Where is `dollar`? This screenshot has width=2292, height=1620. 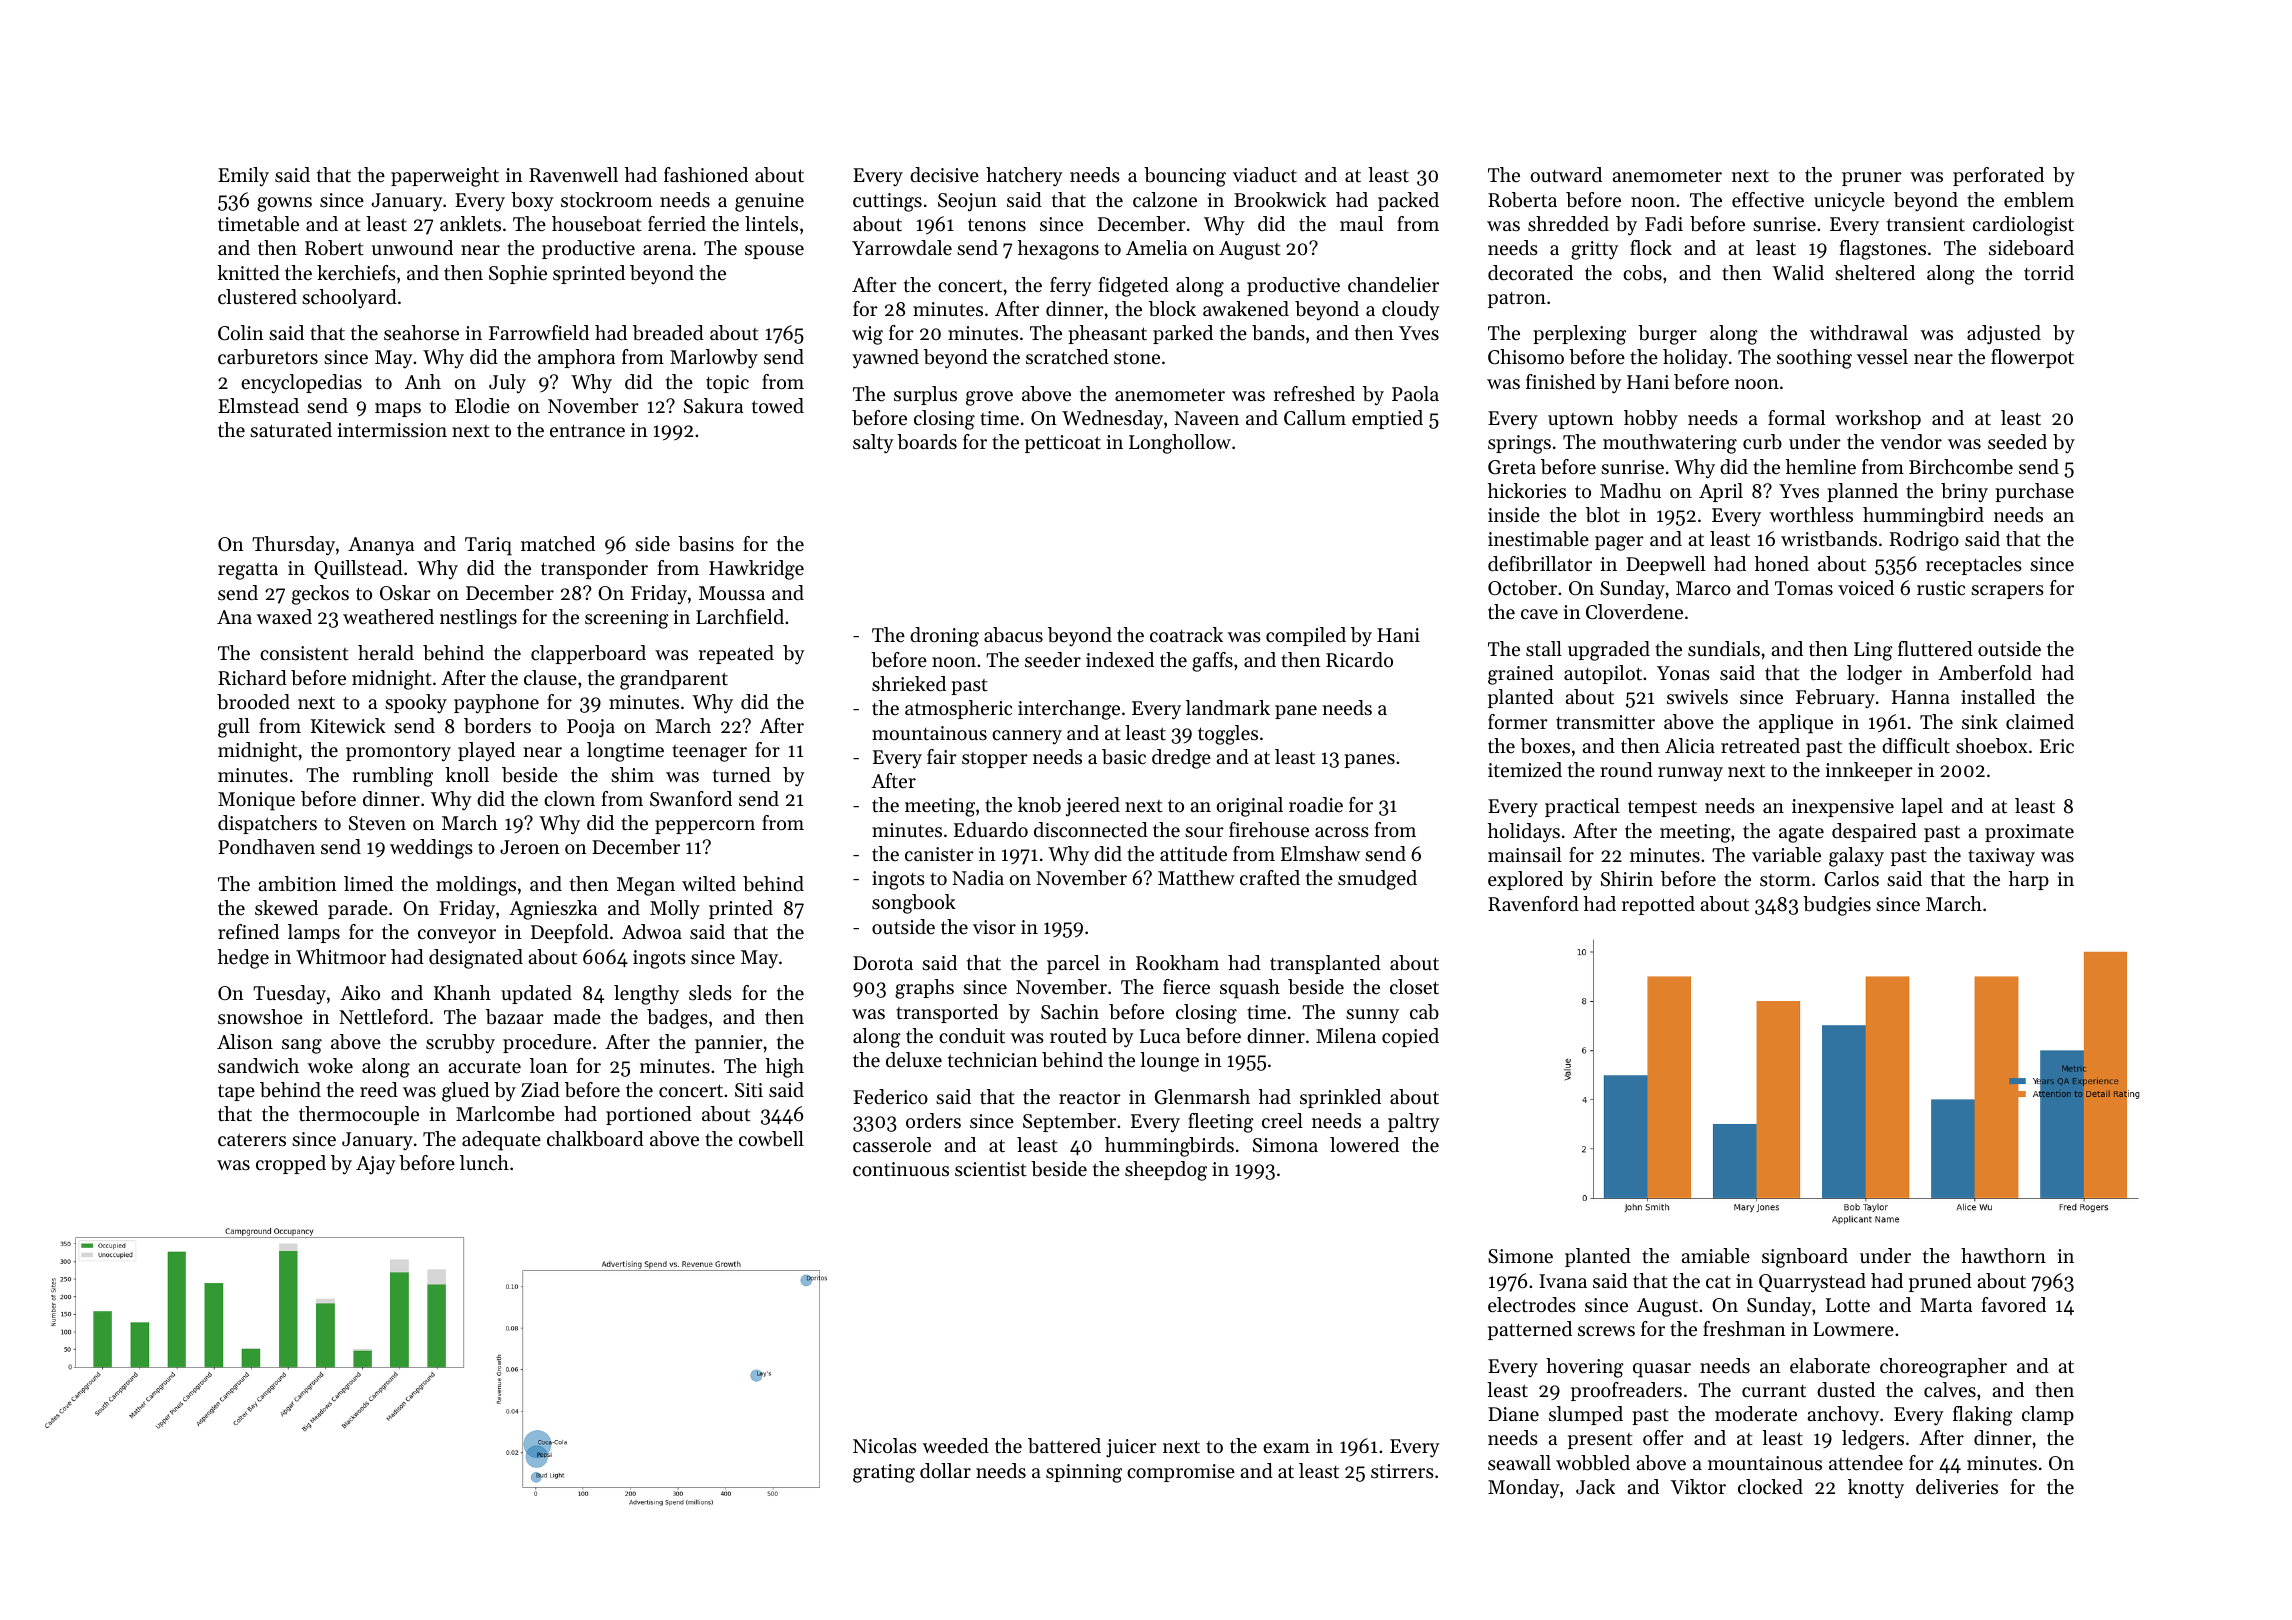 dollar is located at coordinates (945, 1471).
